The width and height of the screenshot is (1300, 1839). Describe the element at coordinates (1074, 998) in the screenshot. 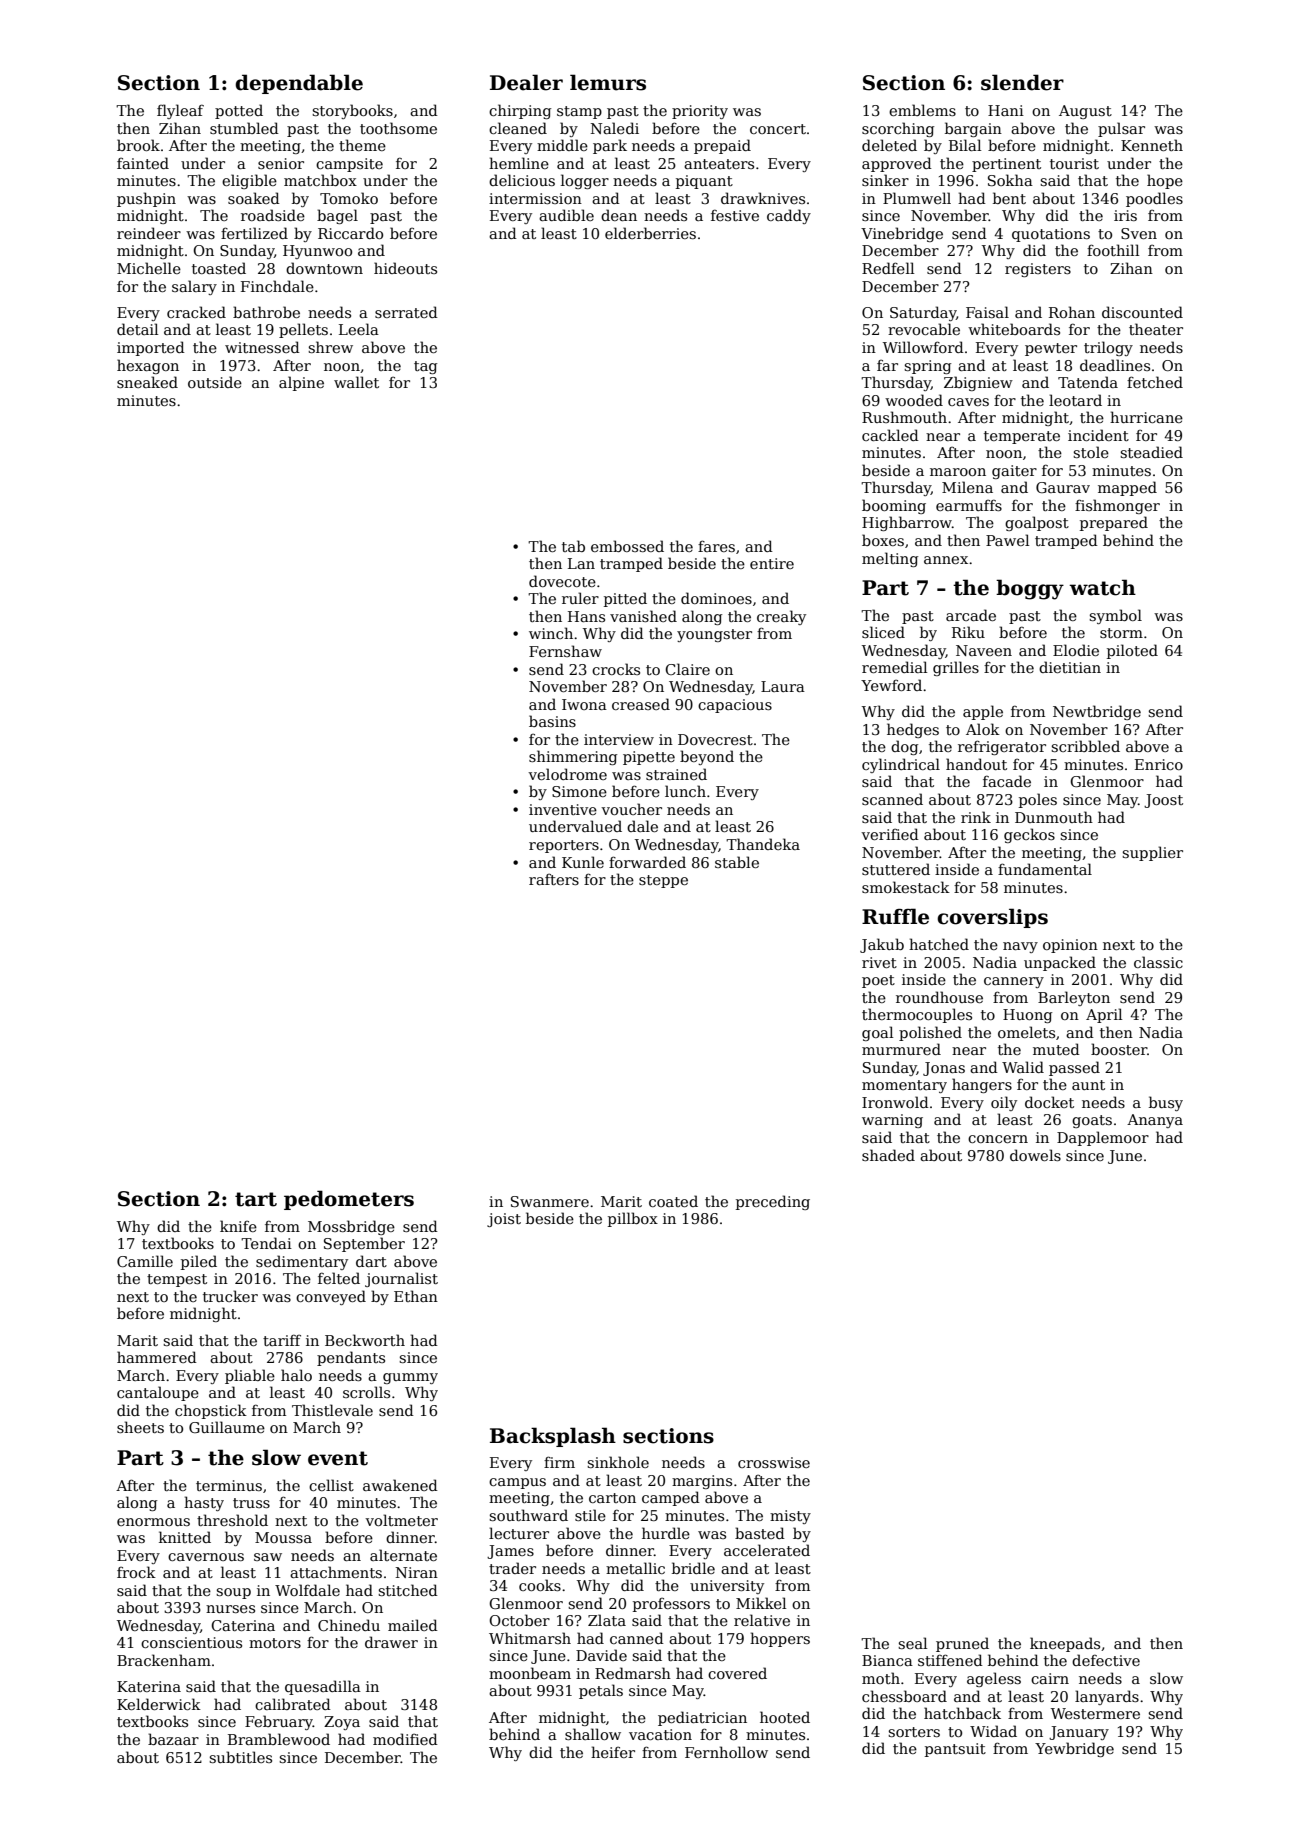

I see `Barleyton` at that location.
